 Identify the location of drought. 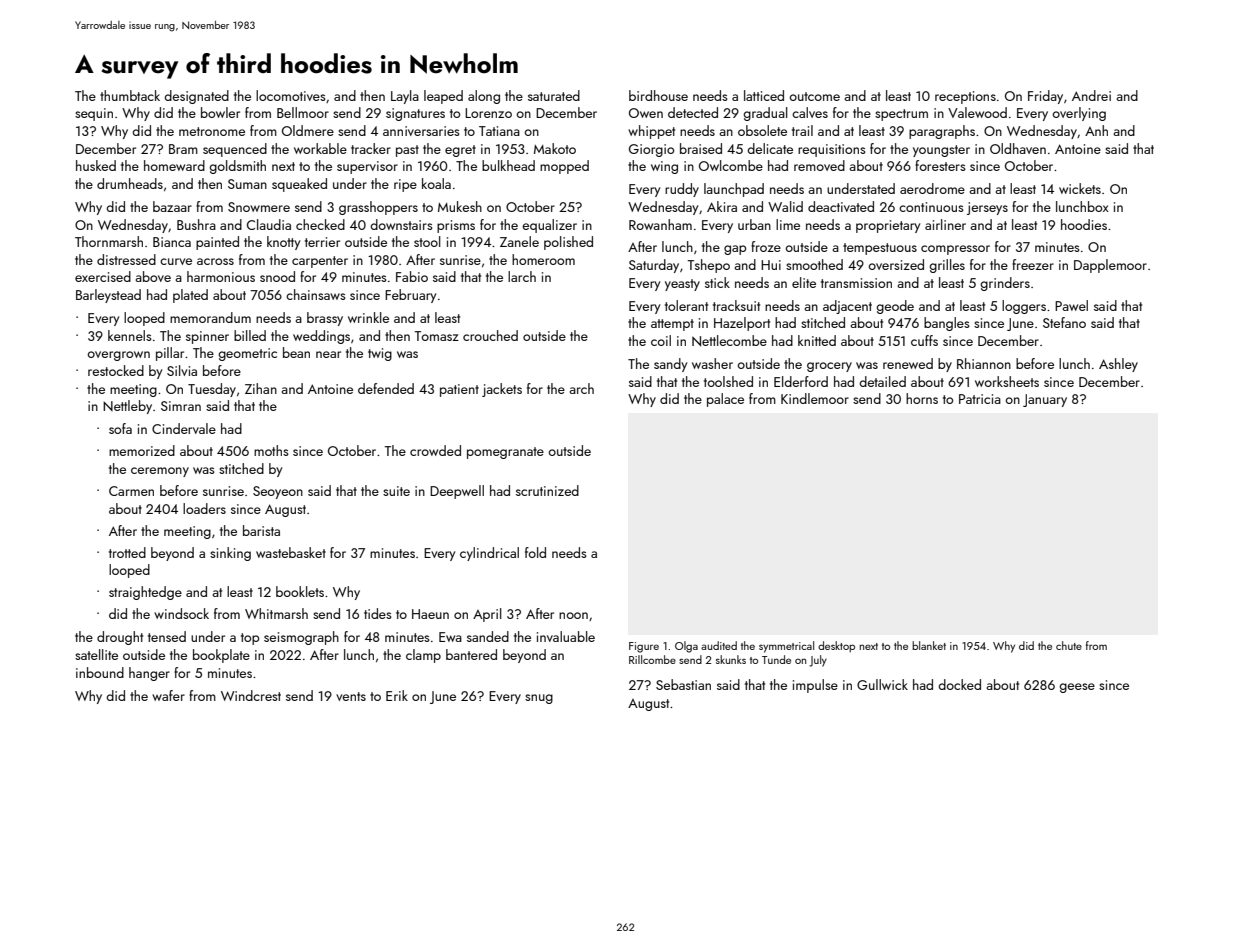
(120, 638).
